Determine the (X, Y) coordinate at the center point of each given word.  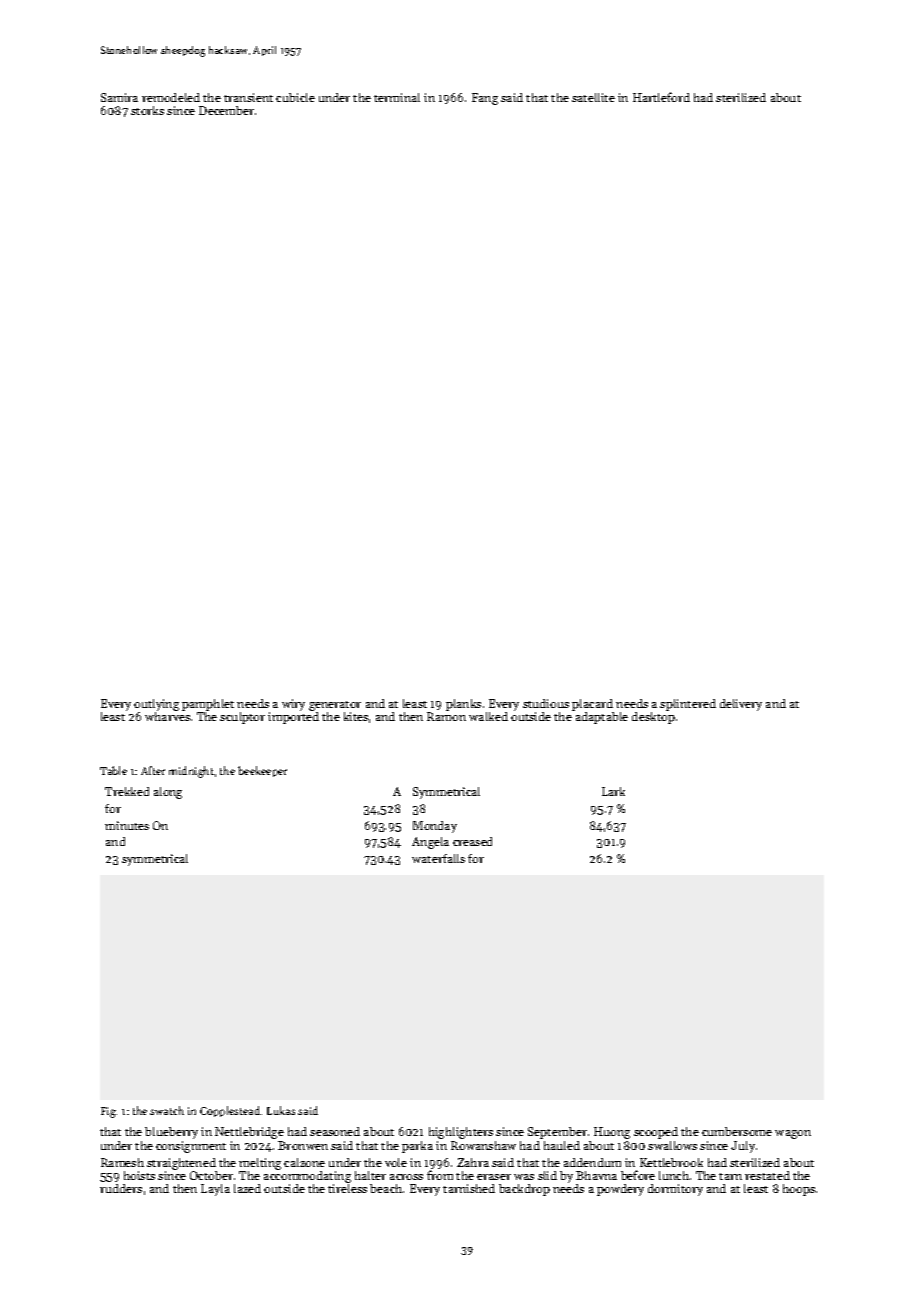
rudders (121, 1188)
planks (463, 705)
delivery (741, 705)
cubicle (295, 97)
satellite (593, 97)
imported (293, 718)
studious (546, 703)
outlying (156, 705)
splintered (688, 705)
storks (147, 110)
